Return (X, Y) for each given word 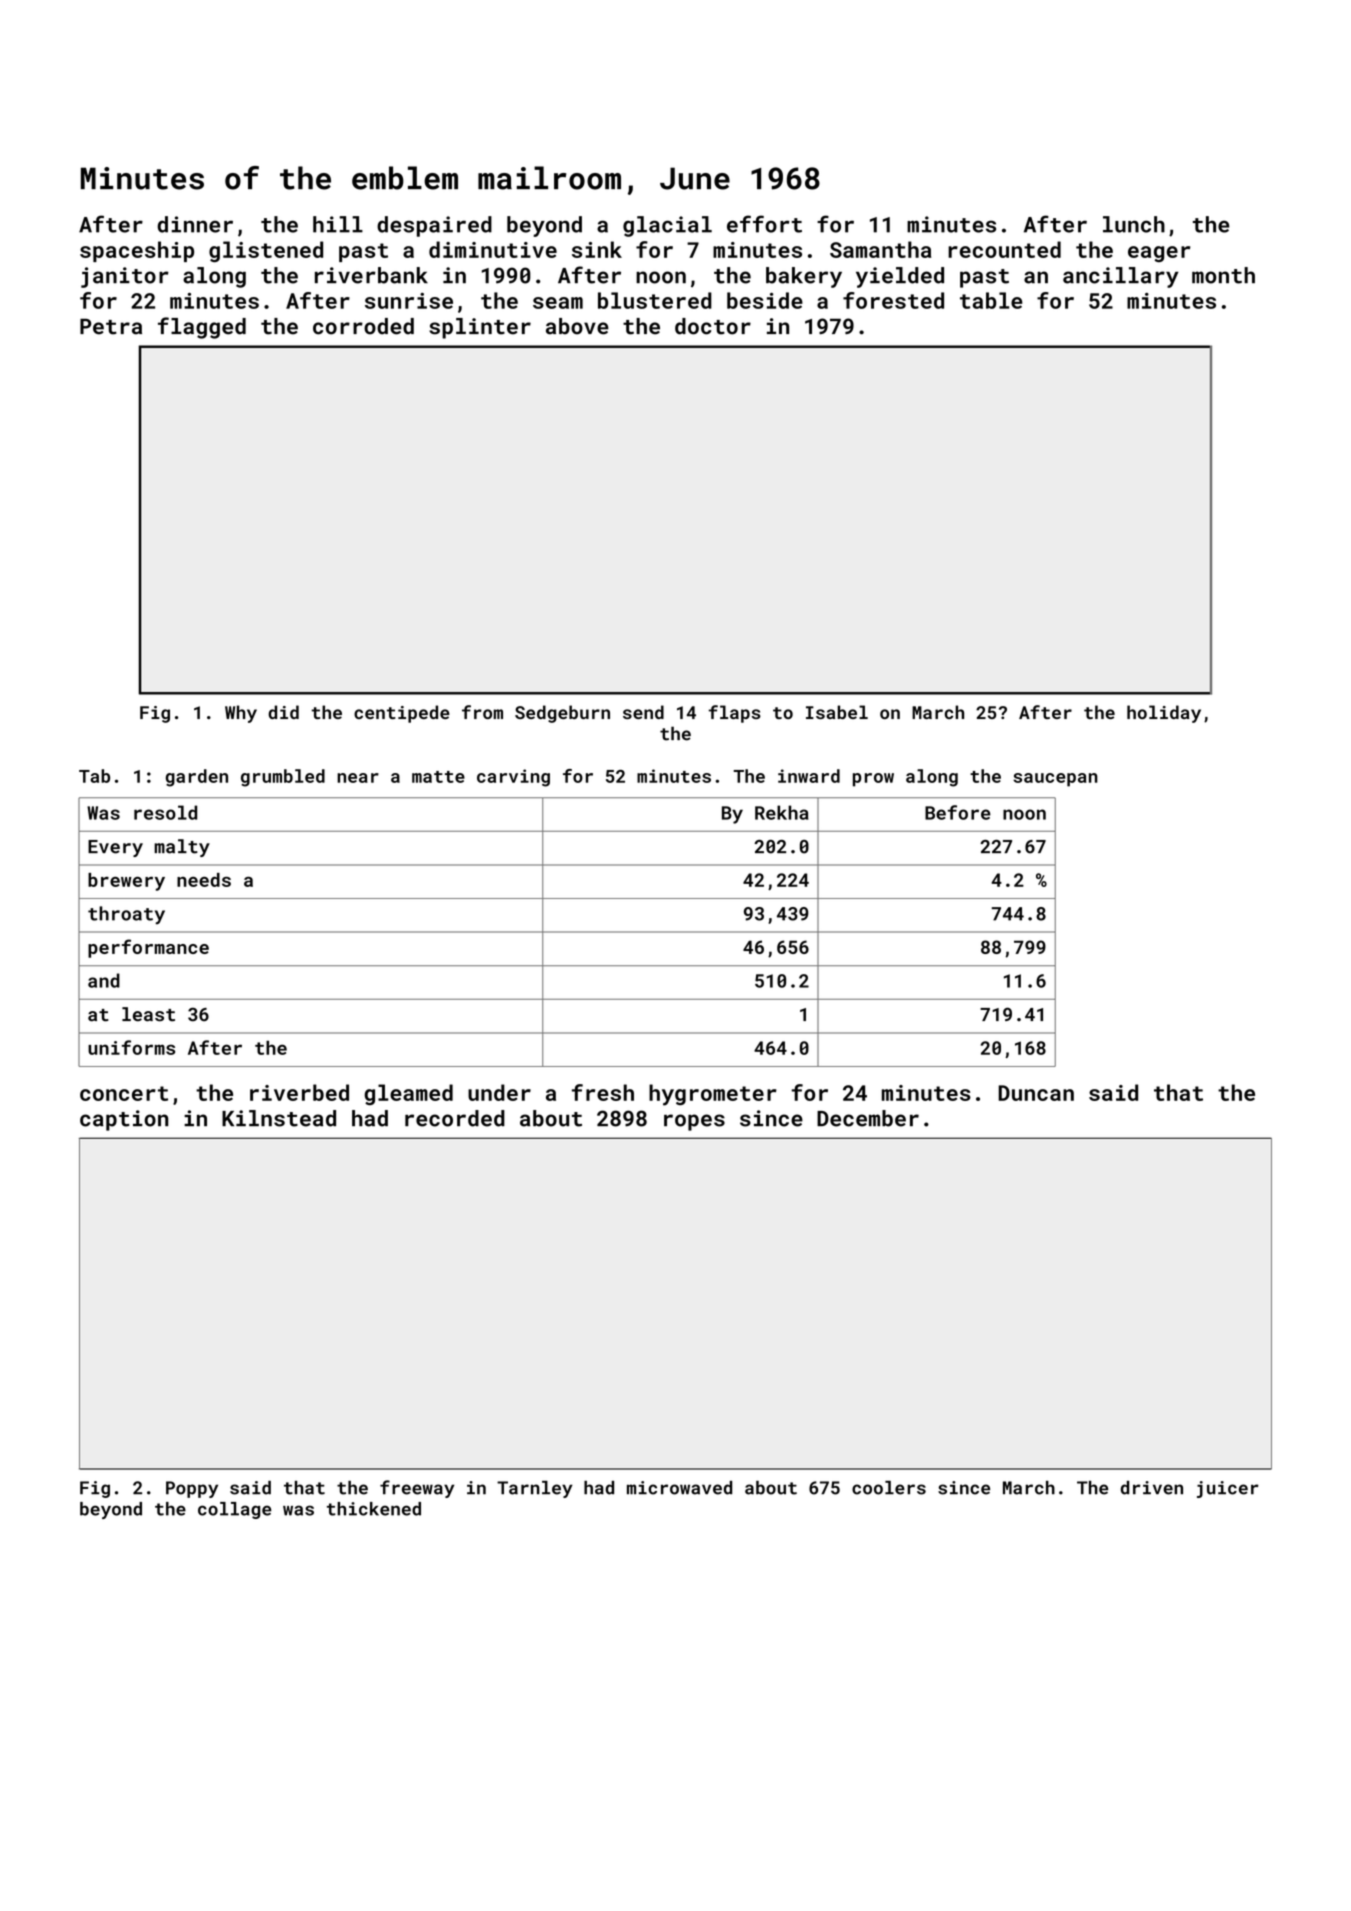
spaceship (137, 251)
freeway (417, 1489)
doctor (713, 326)
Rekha (782, 812)
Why (241, 714)
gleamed (408, 1094)
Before (958, 812)
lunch (1134, 224)
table (991, 300)
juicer (1228, 1489)
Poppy (192, 1489)
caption (124, 1120)
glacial (667, 226)
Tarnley (535, 1489)
